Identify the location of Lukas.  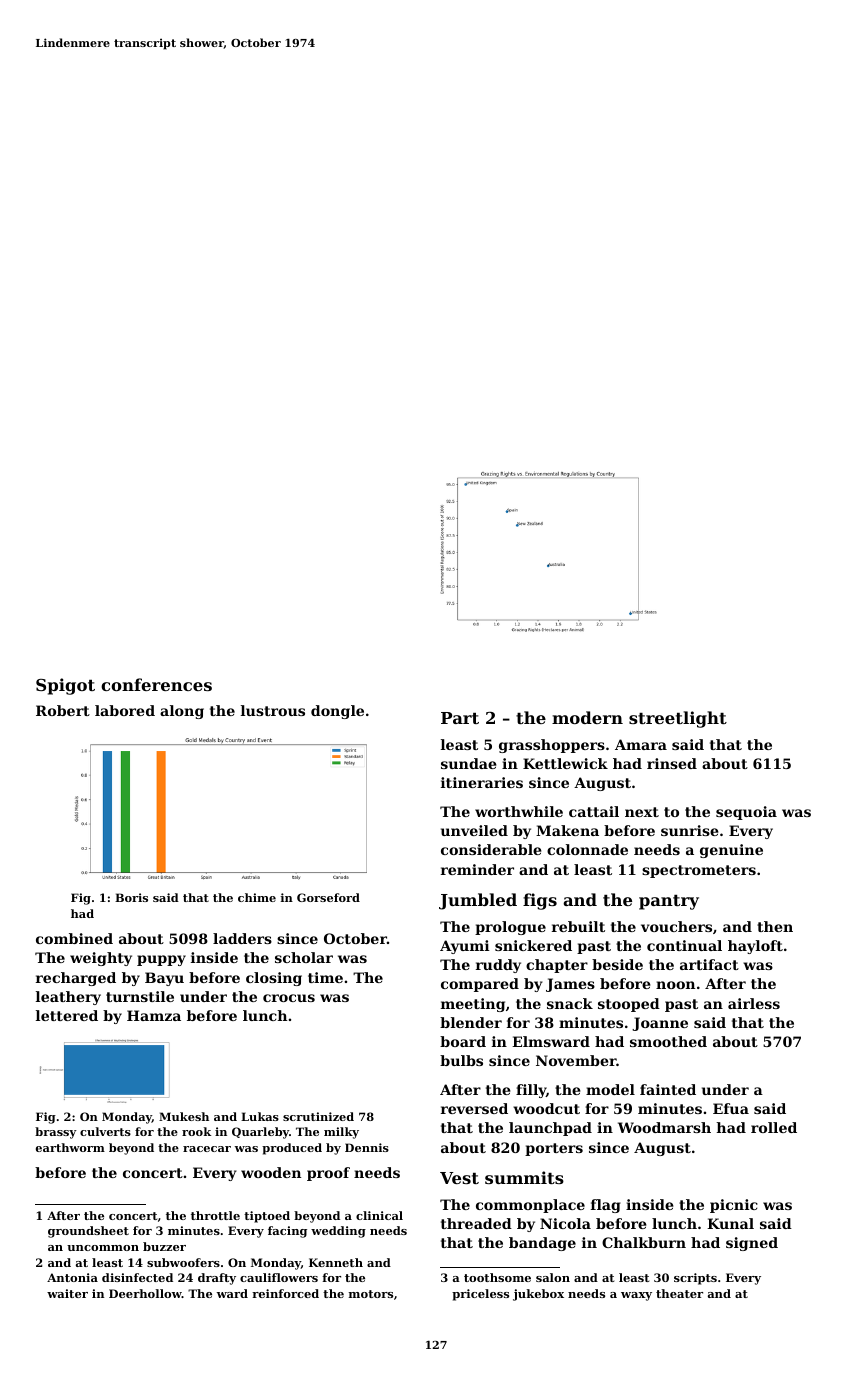
(260, 1116).
